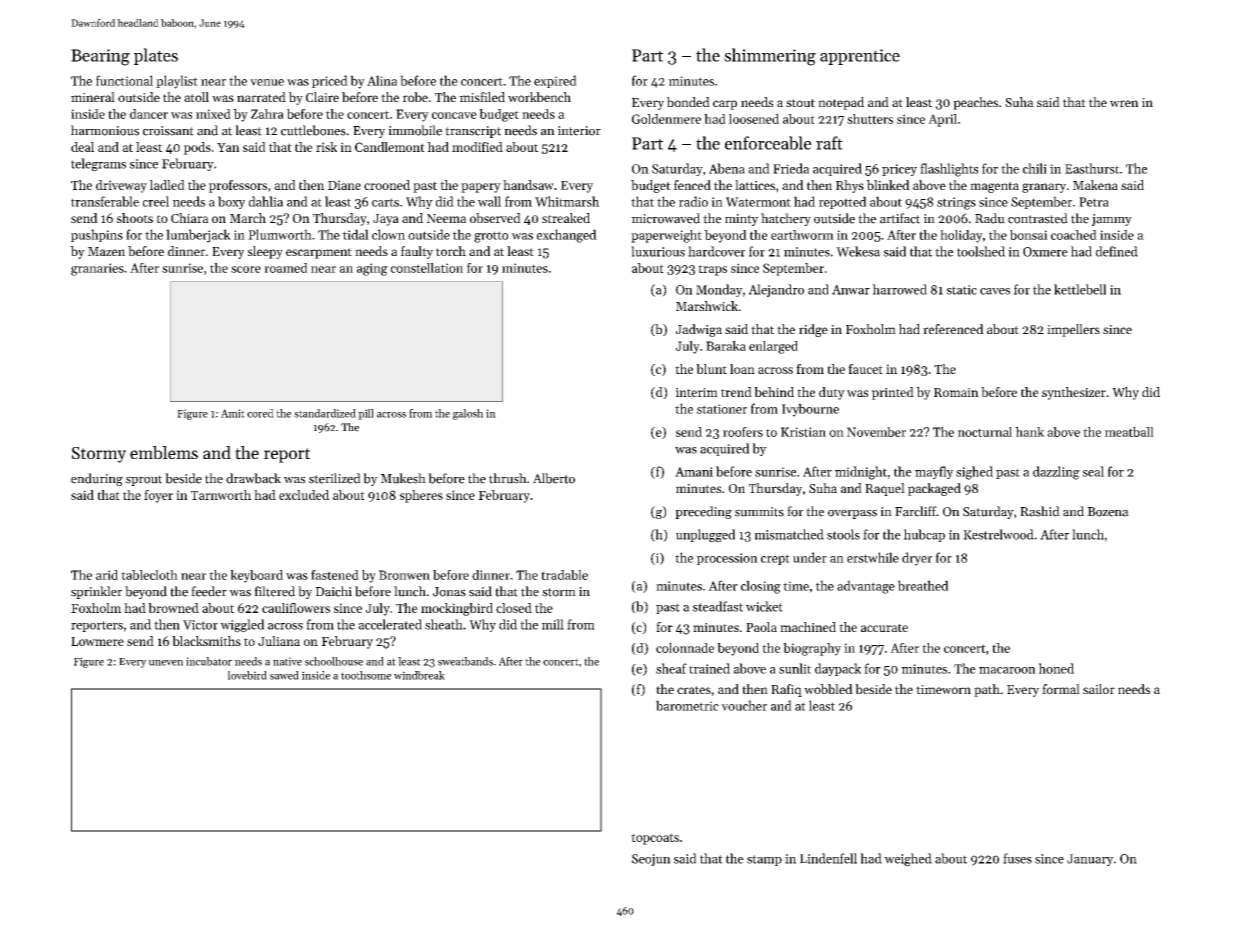  I want to click on foyer, so click(158, 496).
